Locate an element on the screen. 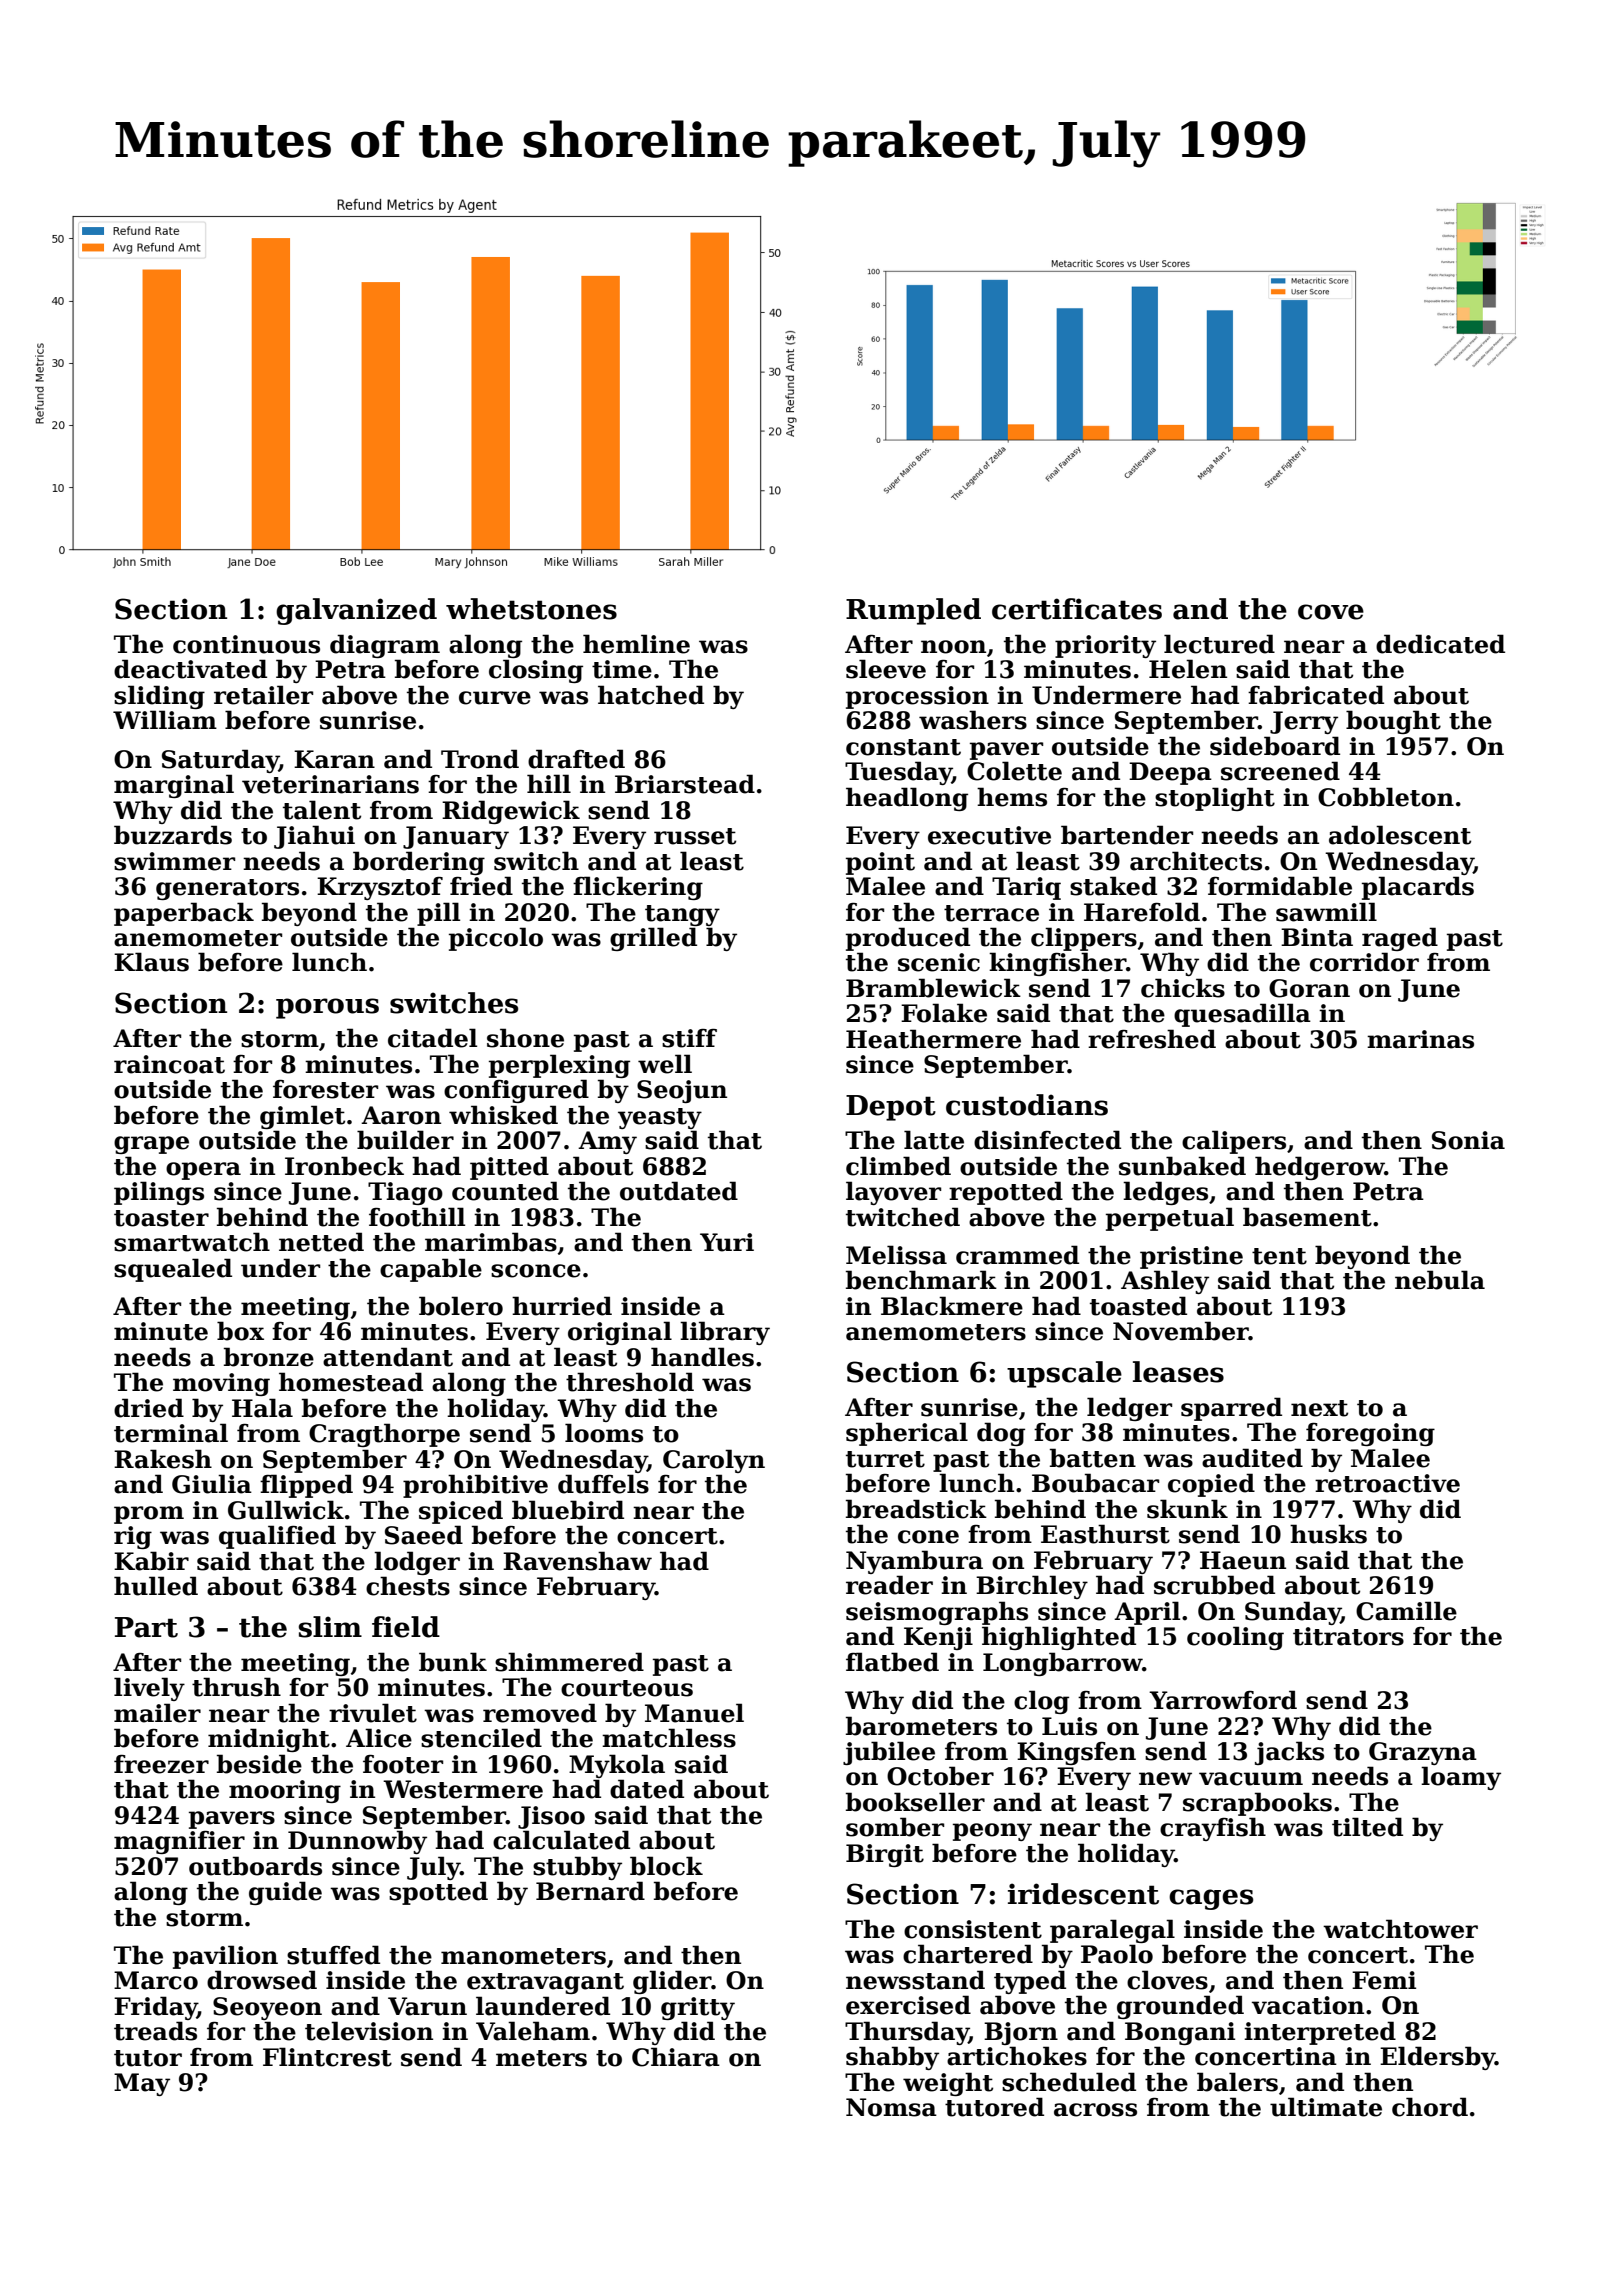 Image resolution: width=1620 pixels, height=2292 pixels. headlong is located at coordinates (907, 799).
